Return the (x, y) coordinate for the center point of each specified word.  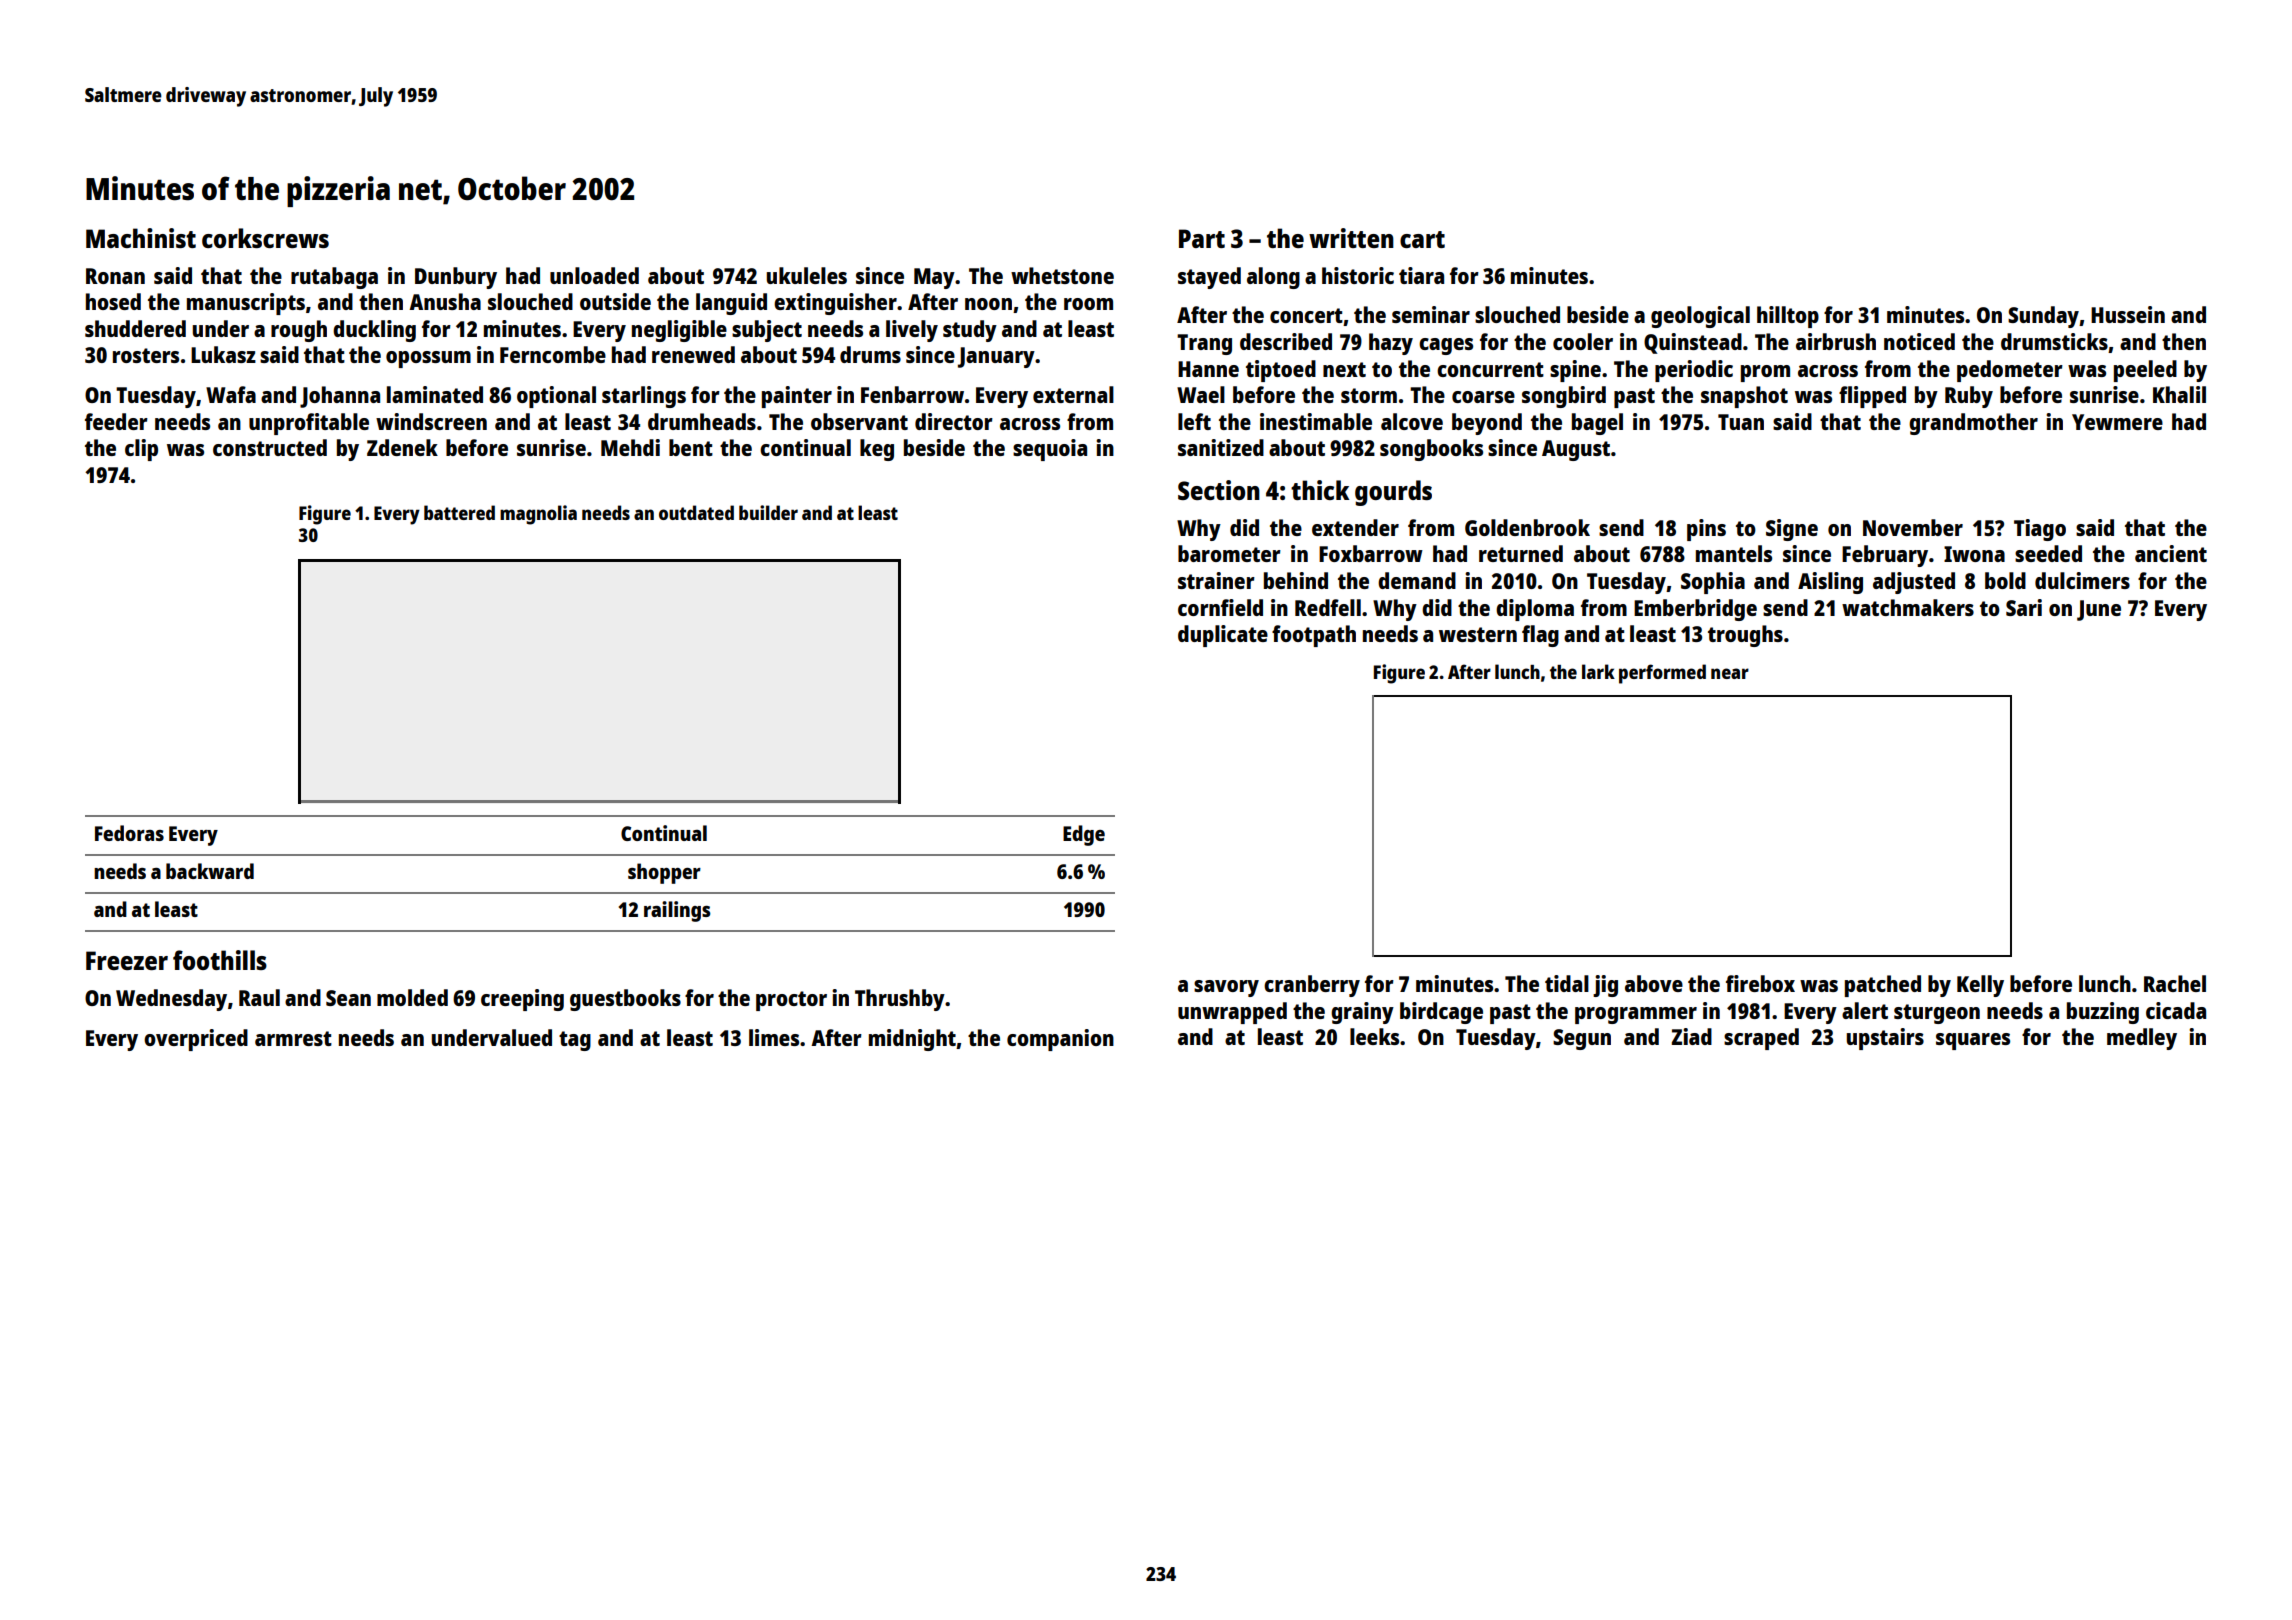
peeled (2145, 371)
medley (2142, 1039)
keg (877, 450)
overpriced (196, 1040)
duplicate (1223, 636)
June (2099, 610)
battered (459, 512)
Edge (1084, 835)
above (1654, 983)
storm (1369, 395)
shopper (664, 873)
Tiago (2040, 530)
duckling (374, 331)
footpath (1314, 636)
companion (1060, 1040)
